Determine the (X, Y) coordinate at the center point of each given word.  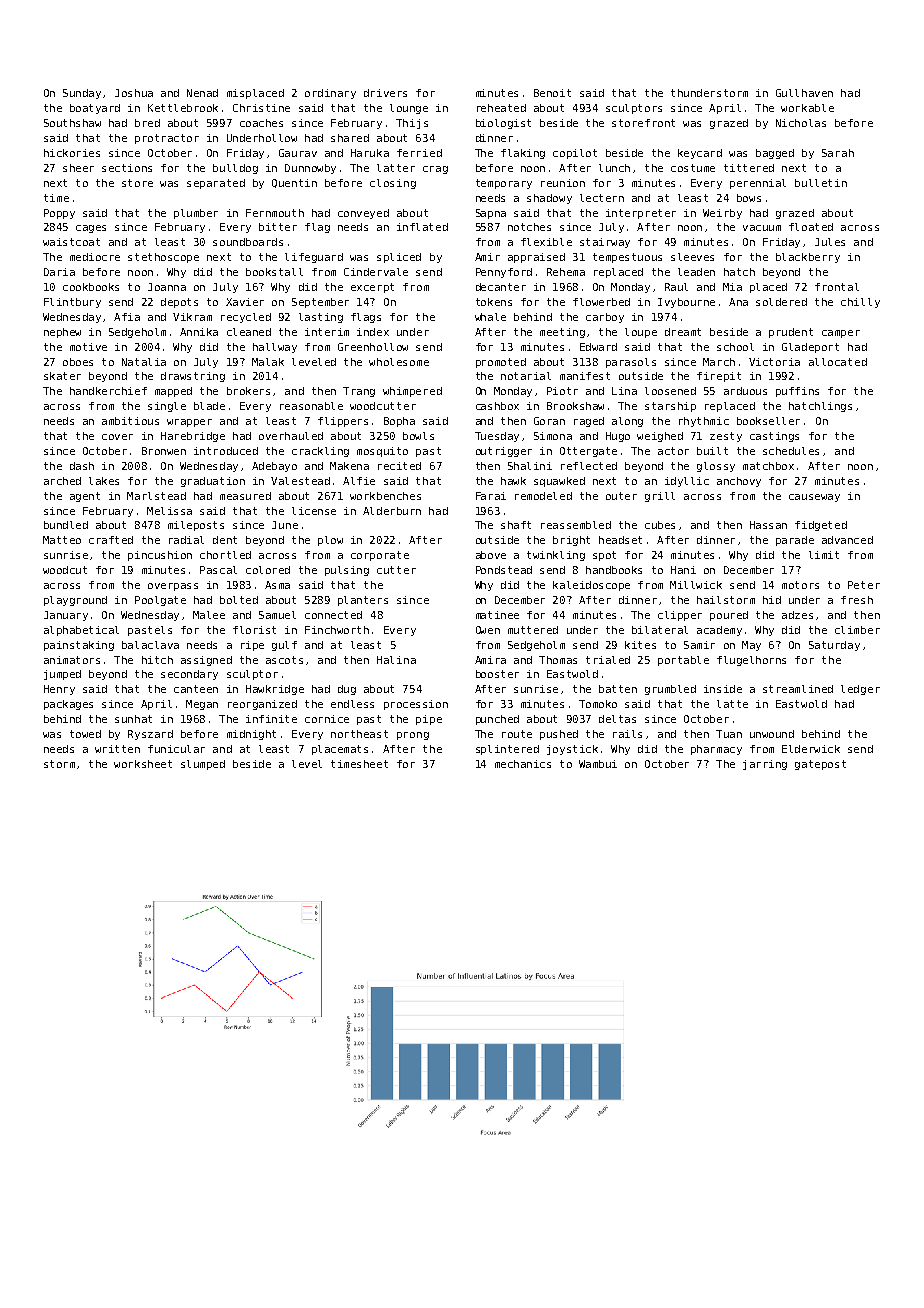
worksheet (143, 764)
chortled (225, 555)
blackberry (808, 258)
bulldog (235, 169)
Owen (488, 630)
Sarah (838, 153)
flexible (546, 242)
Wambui (598, 764)
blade (209, 406)
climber (857, 630)
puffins (797, 392)
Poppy (59, 214)
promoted (501, 363)
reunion (563, 183)
